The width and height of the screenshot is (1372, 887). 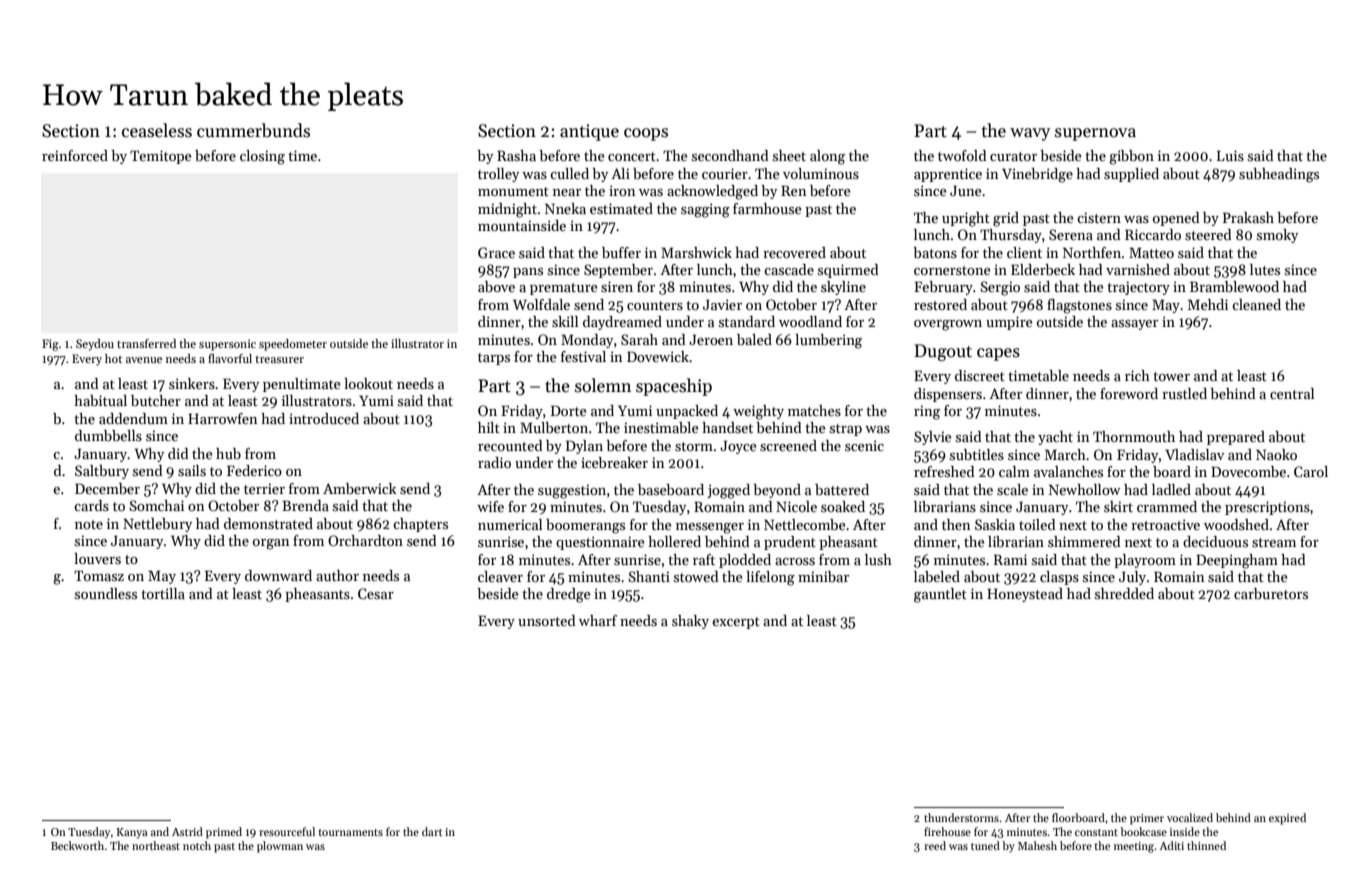 I want to click on reinforced, so click(x=75, y=155).
